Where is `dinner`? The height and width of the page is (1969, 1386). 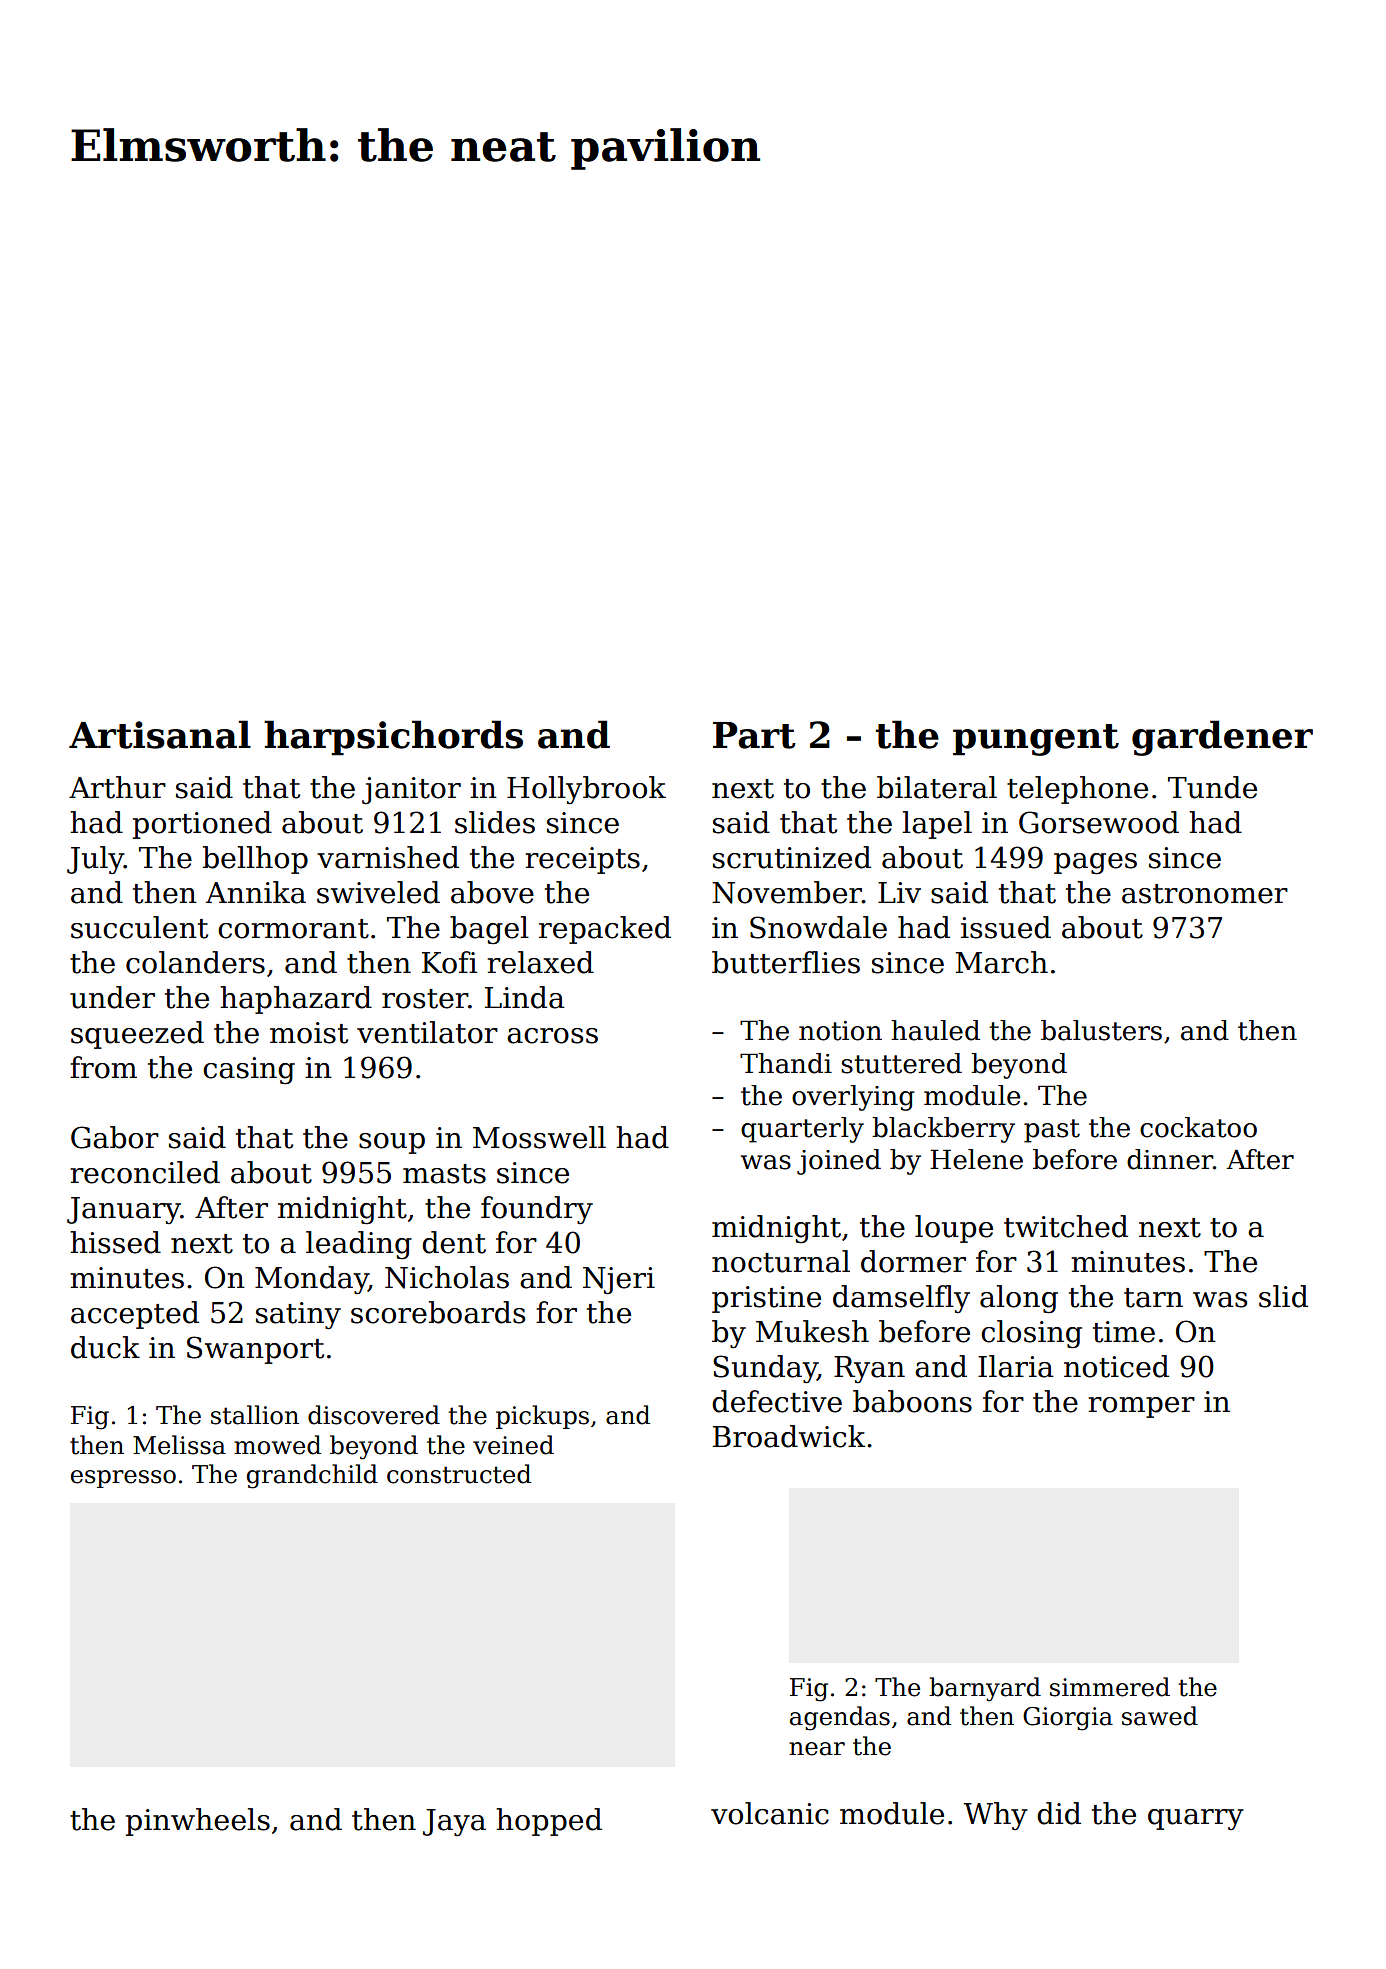 dinner is located at coordinates (1170, 1159).
